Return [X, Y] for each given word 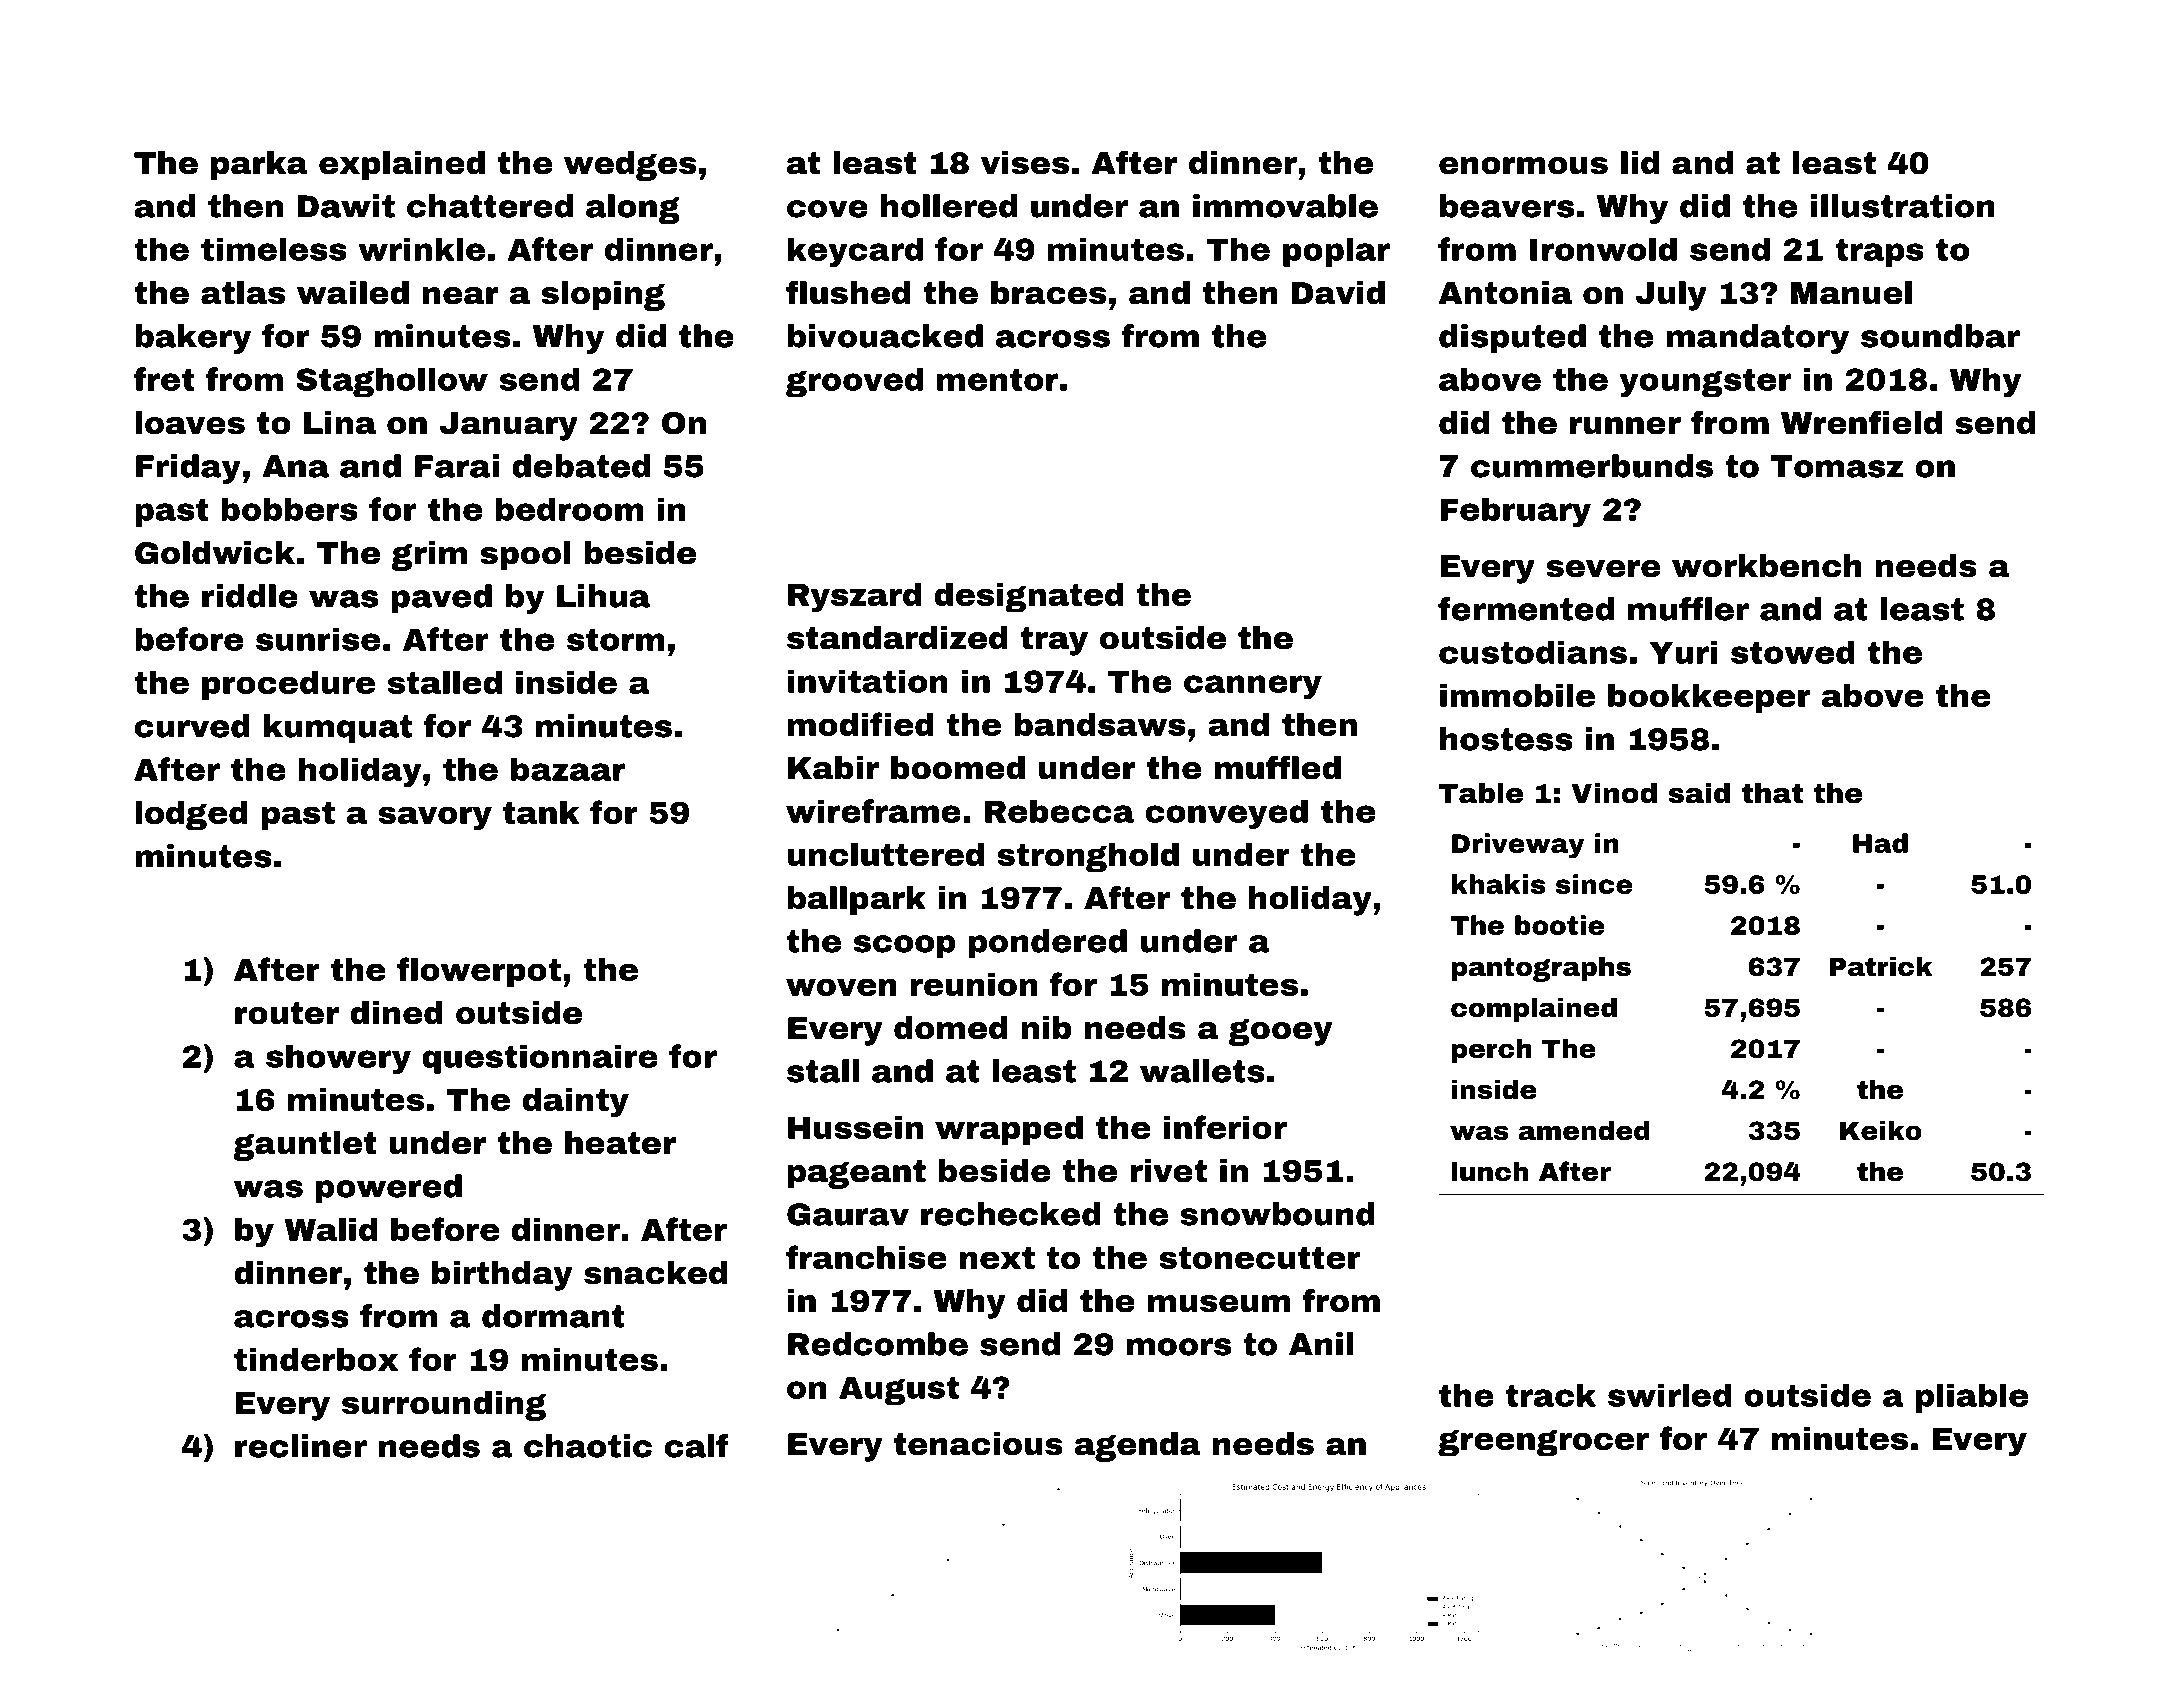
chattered [490, 206]
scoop [904, 947]
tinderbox [316, 1359]
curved [192, 726]
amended [1584, 1130]
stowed [1793, 652]
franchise [866, 1257]
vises [1025, 163]
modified [861, 724]
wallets [1202, 1071]
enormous [1523, 166]
